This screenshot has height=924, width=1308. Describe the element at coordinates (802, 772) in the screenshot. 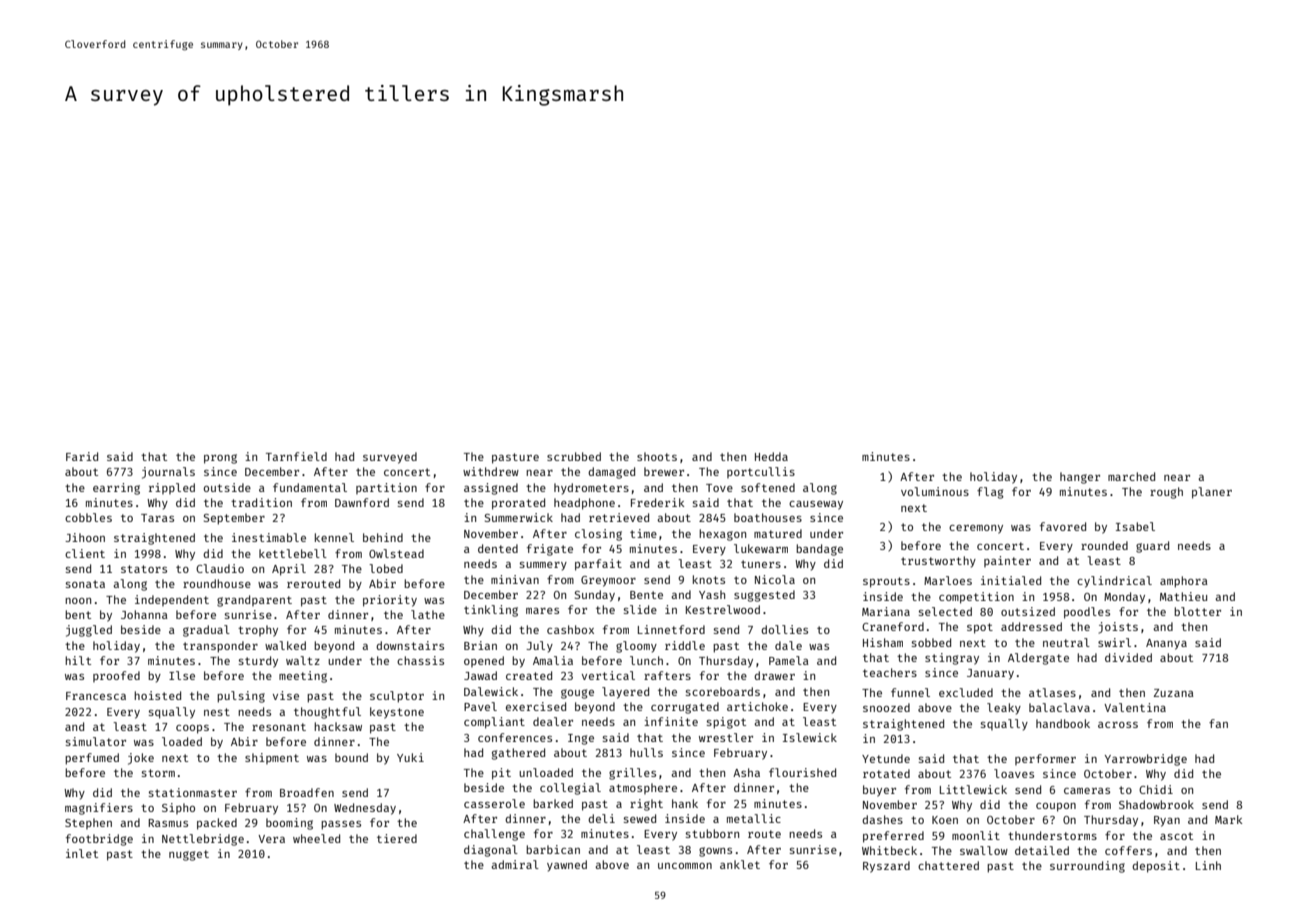

I see `flourished` at that location.
